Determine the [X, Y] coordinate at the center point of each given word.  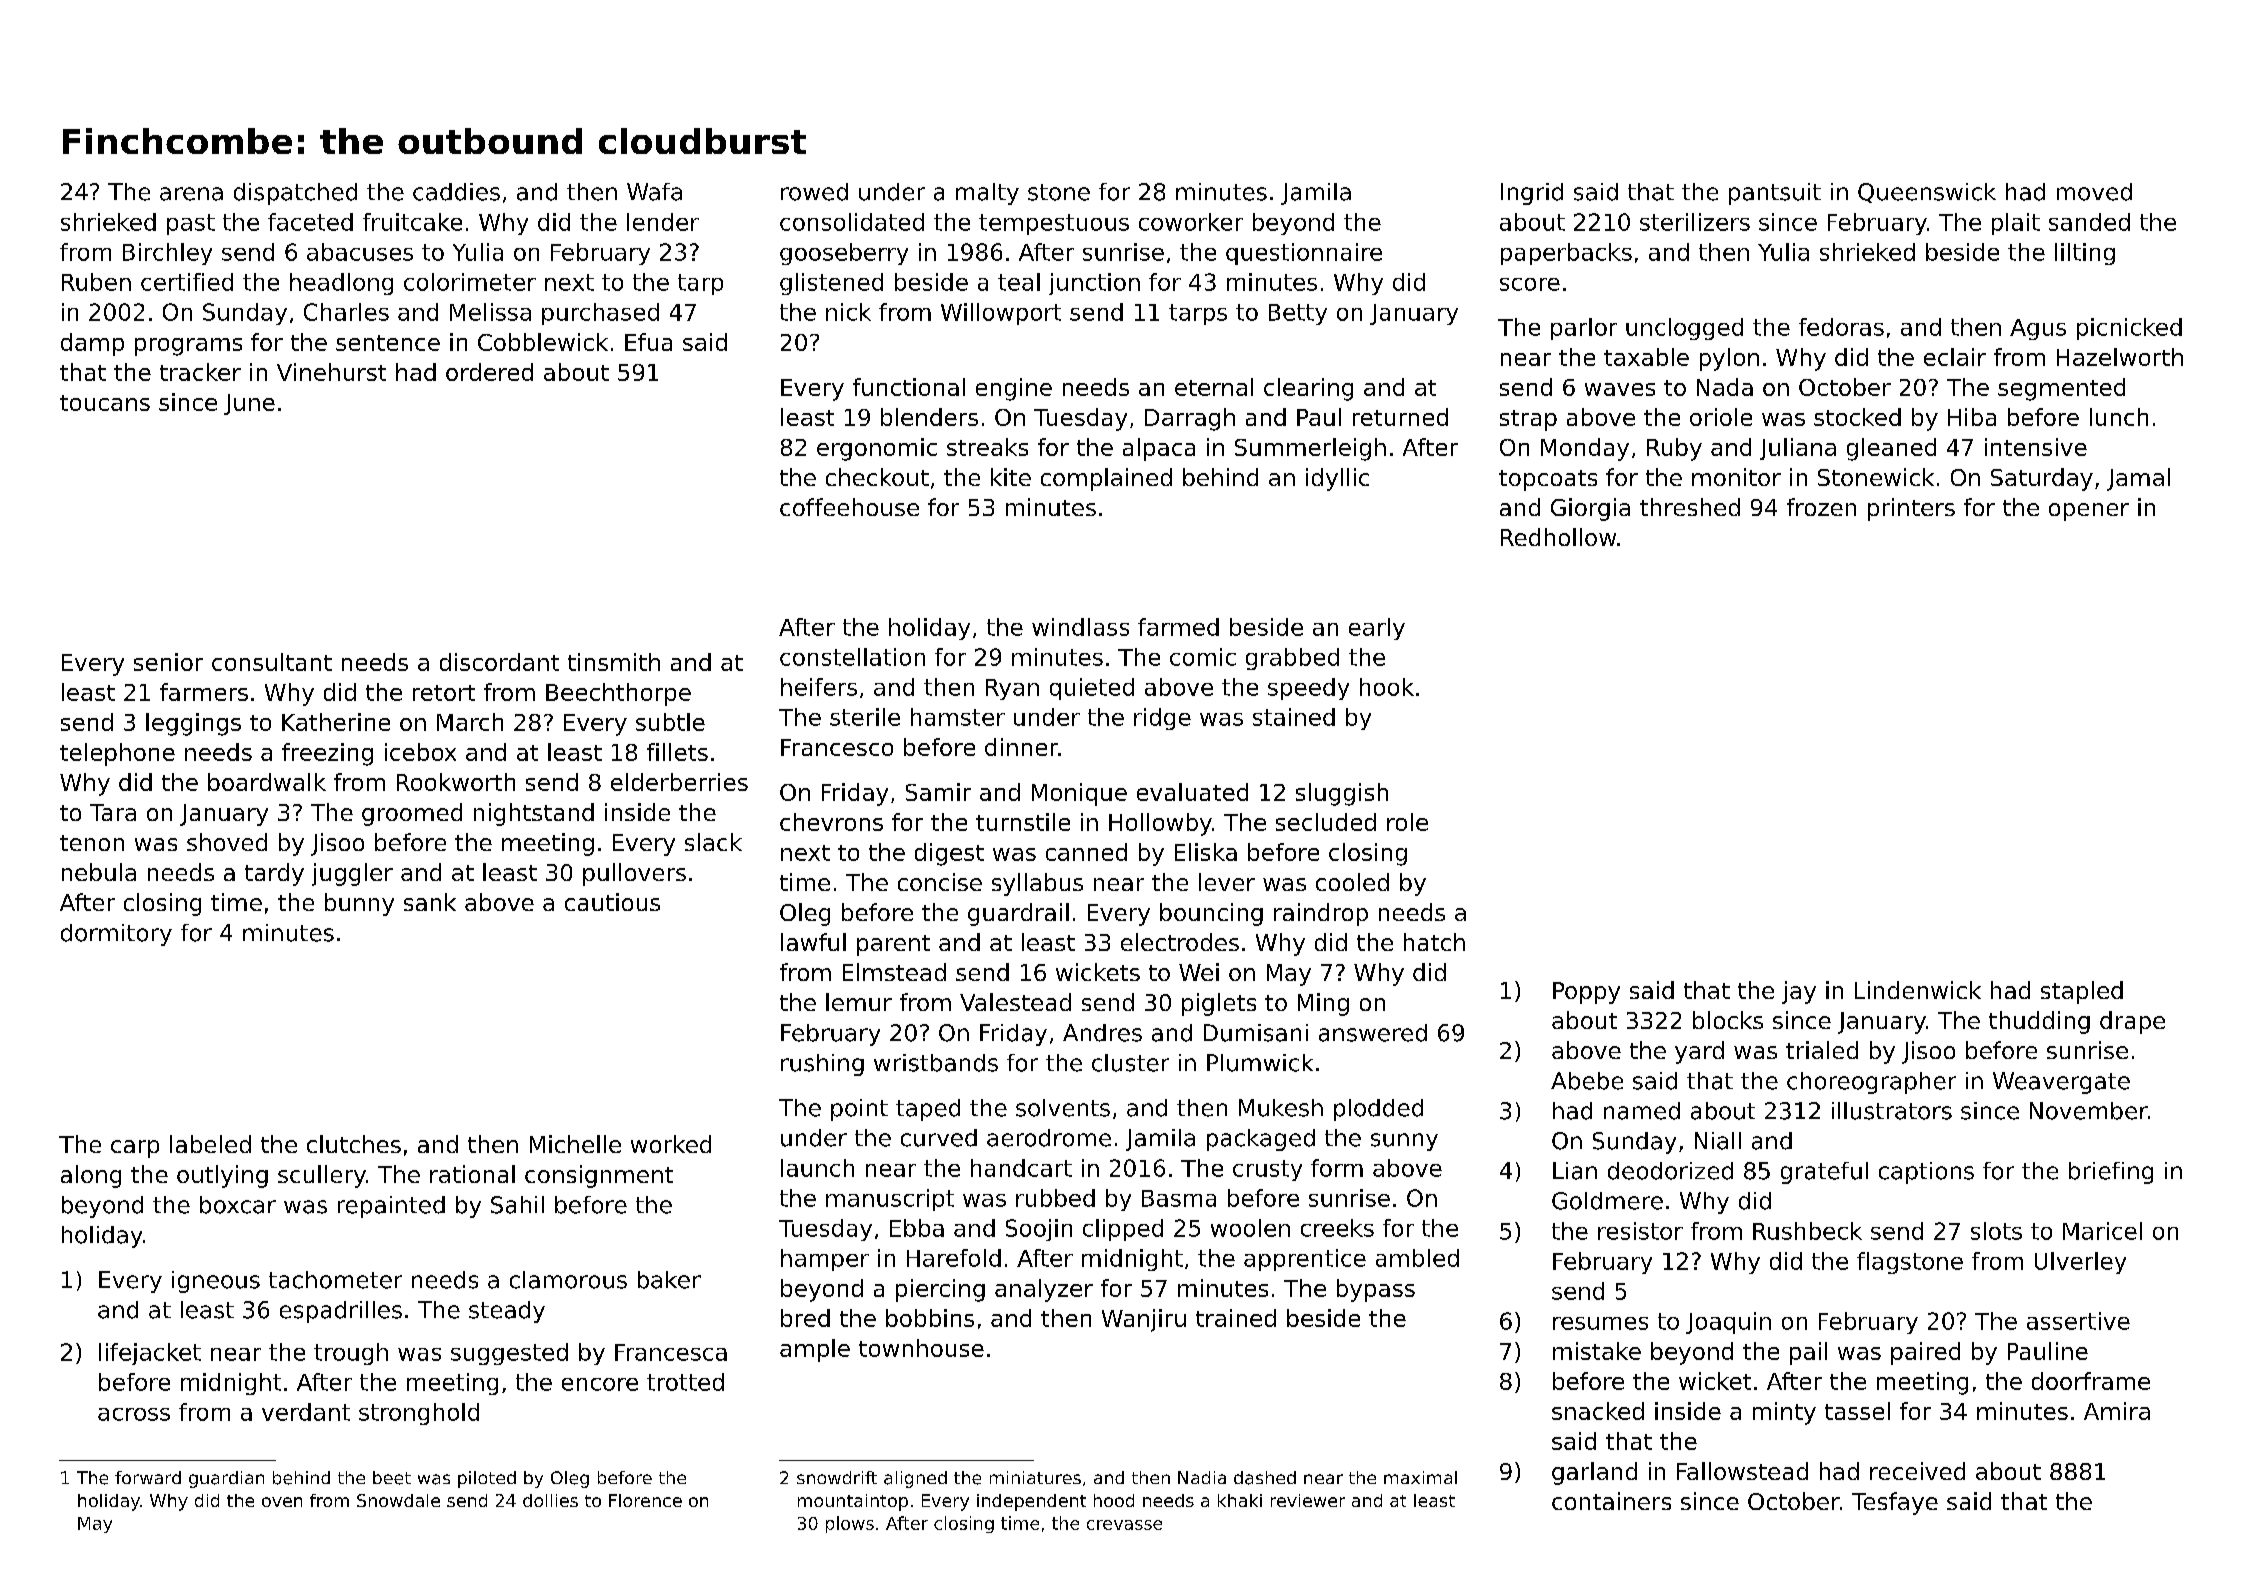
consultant [272, 662]
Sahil [517, 1205]
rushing [822, 1065]
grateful [1824, 1173]
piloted [487, 1479]
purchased [600, 314]
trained [1236, 1318]
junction [1094, 284]
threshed [1690, 507]
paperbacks [1566, 254]
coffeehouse [849, 507]
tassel [1857, 1411]
